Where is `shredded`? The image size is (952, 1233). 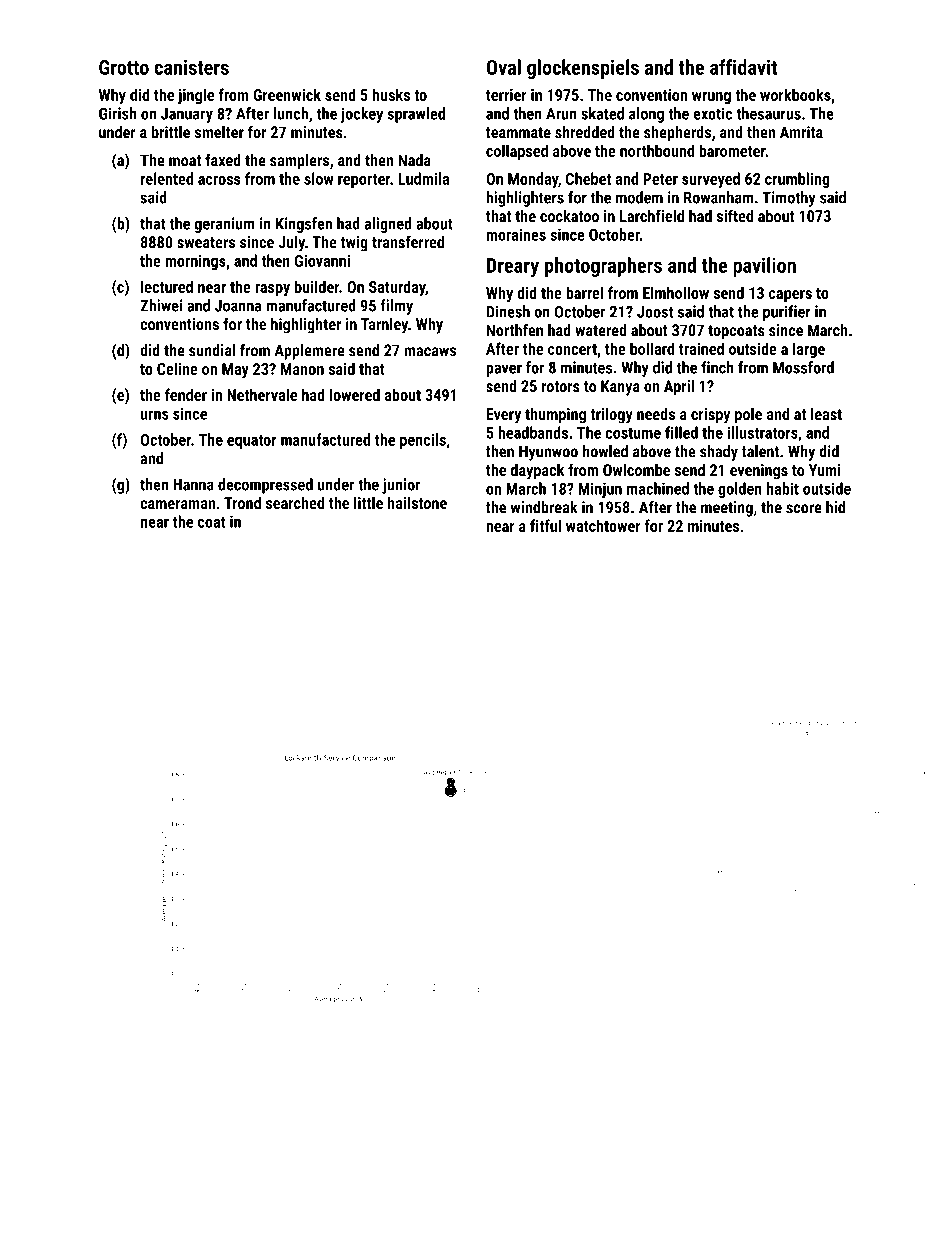
shredded is located at coordinates (585, 132).
